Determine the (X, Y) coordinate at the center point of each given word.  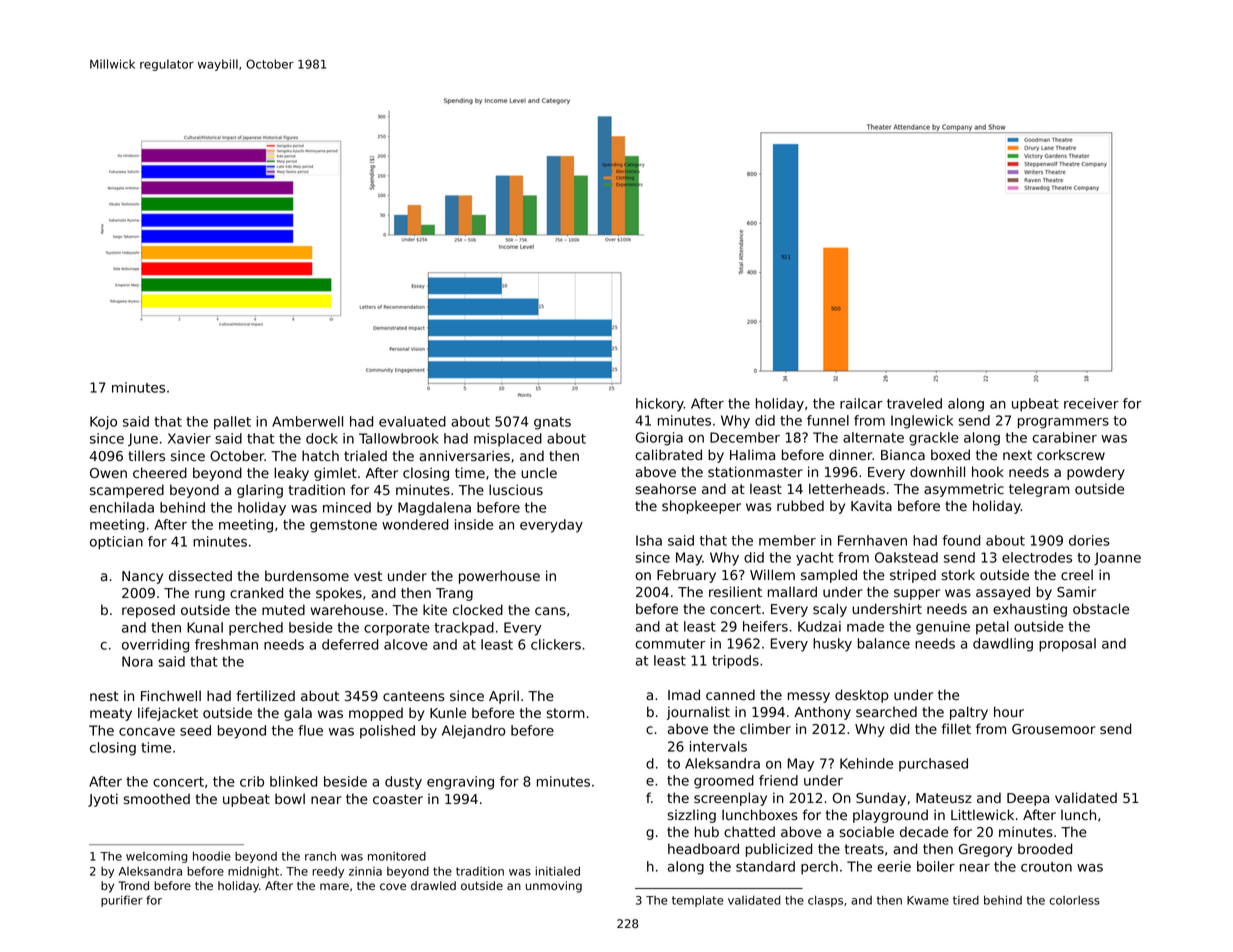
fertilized (265, 696)
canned (730, 694)
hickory (660, 405)
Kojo (103, 423)
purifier (122, 901)
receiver (1091, 403)
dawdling (1003, 645)
